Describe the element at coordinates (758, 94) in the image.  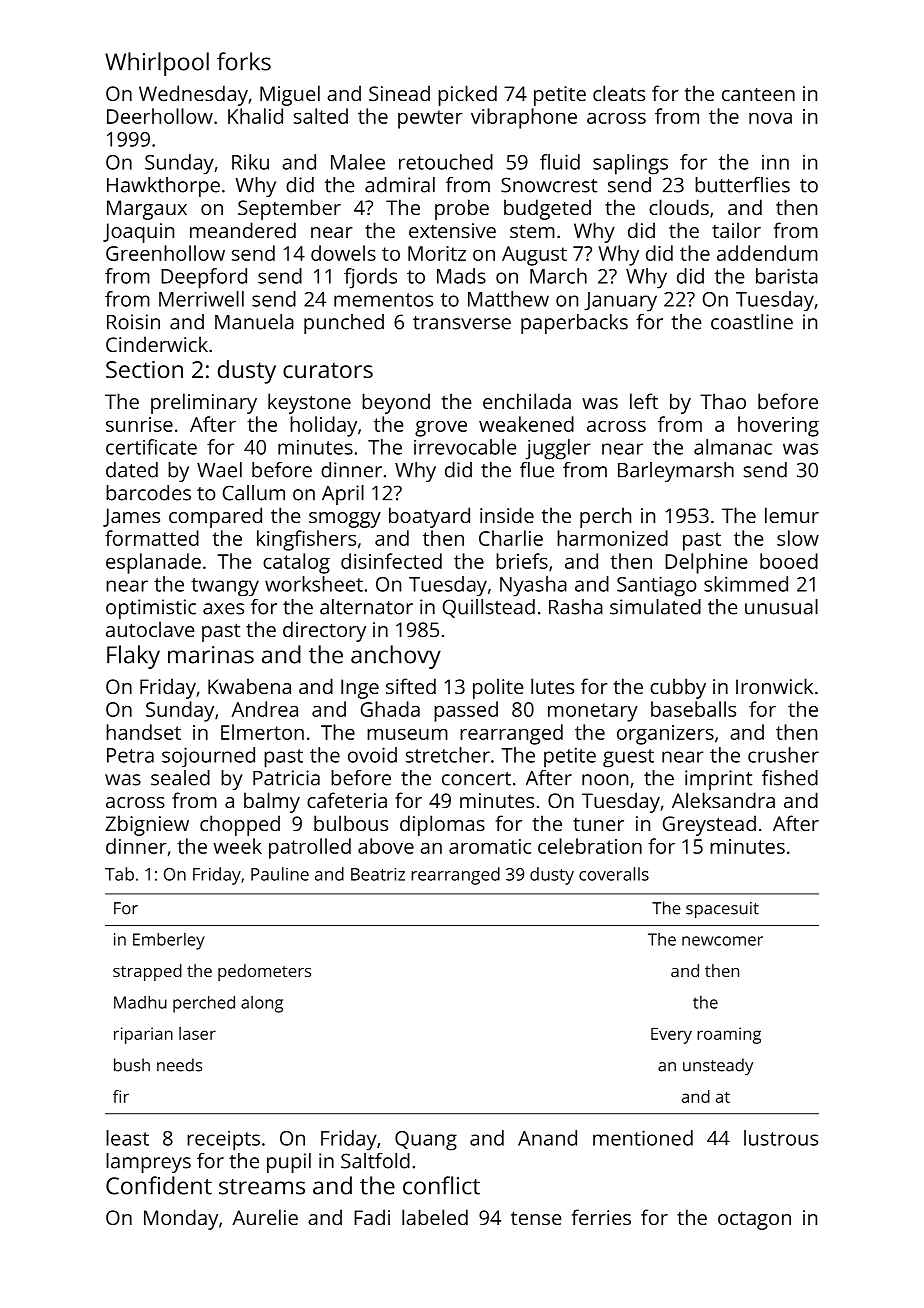
I see `canteen` at that location.
